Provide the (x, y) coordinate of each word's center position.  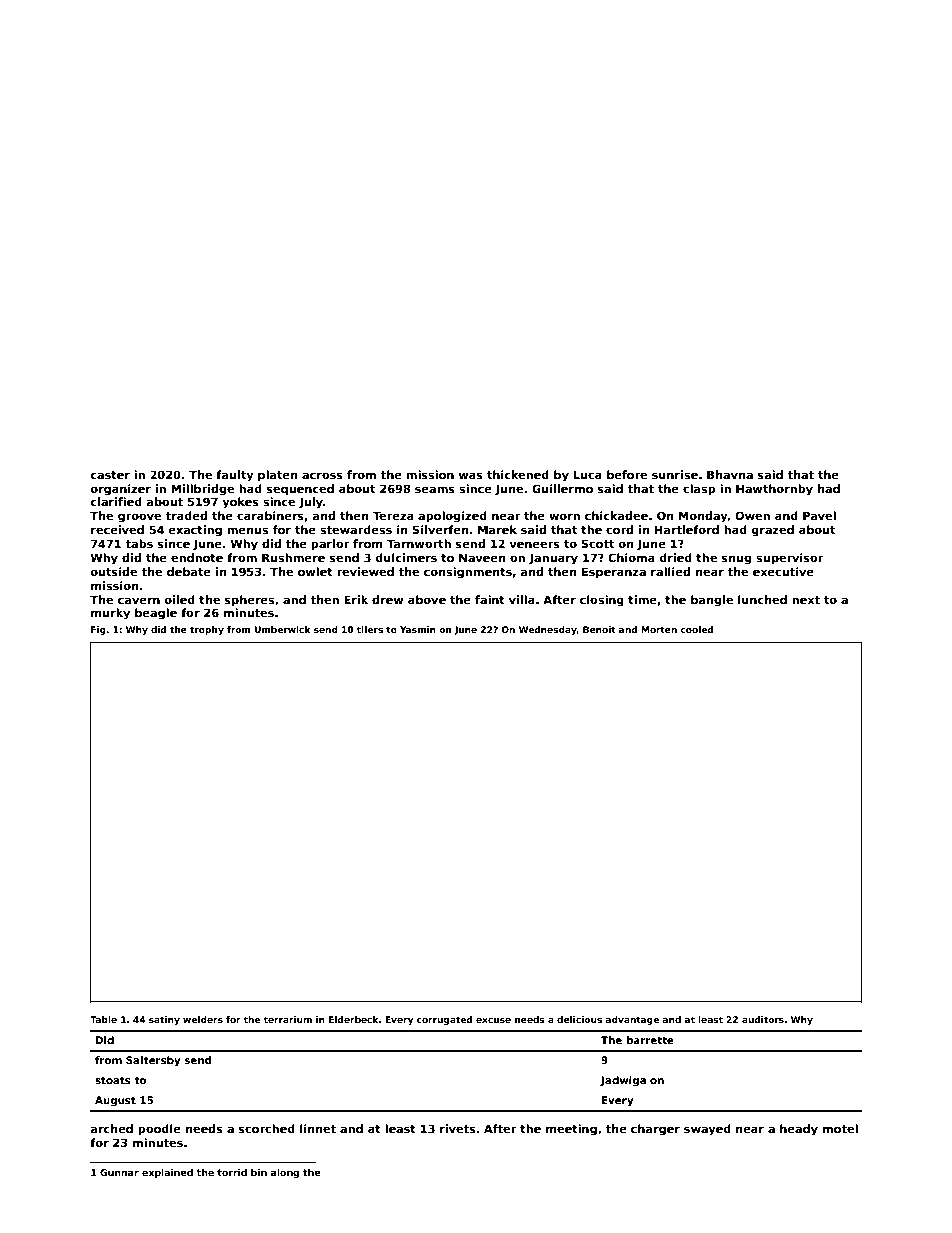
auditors (763, 1019)
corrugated (444, 1020)
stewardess (356, 529)
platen (277, 476)
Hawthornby (774, 490)
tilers (369, 629)
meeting (571, 1130)
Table (103, 1019)
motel (840, 1128)
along (285, 1173)
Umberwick (282, 629)
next (806, 600)
